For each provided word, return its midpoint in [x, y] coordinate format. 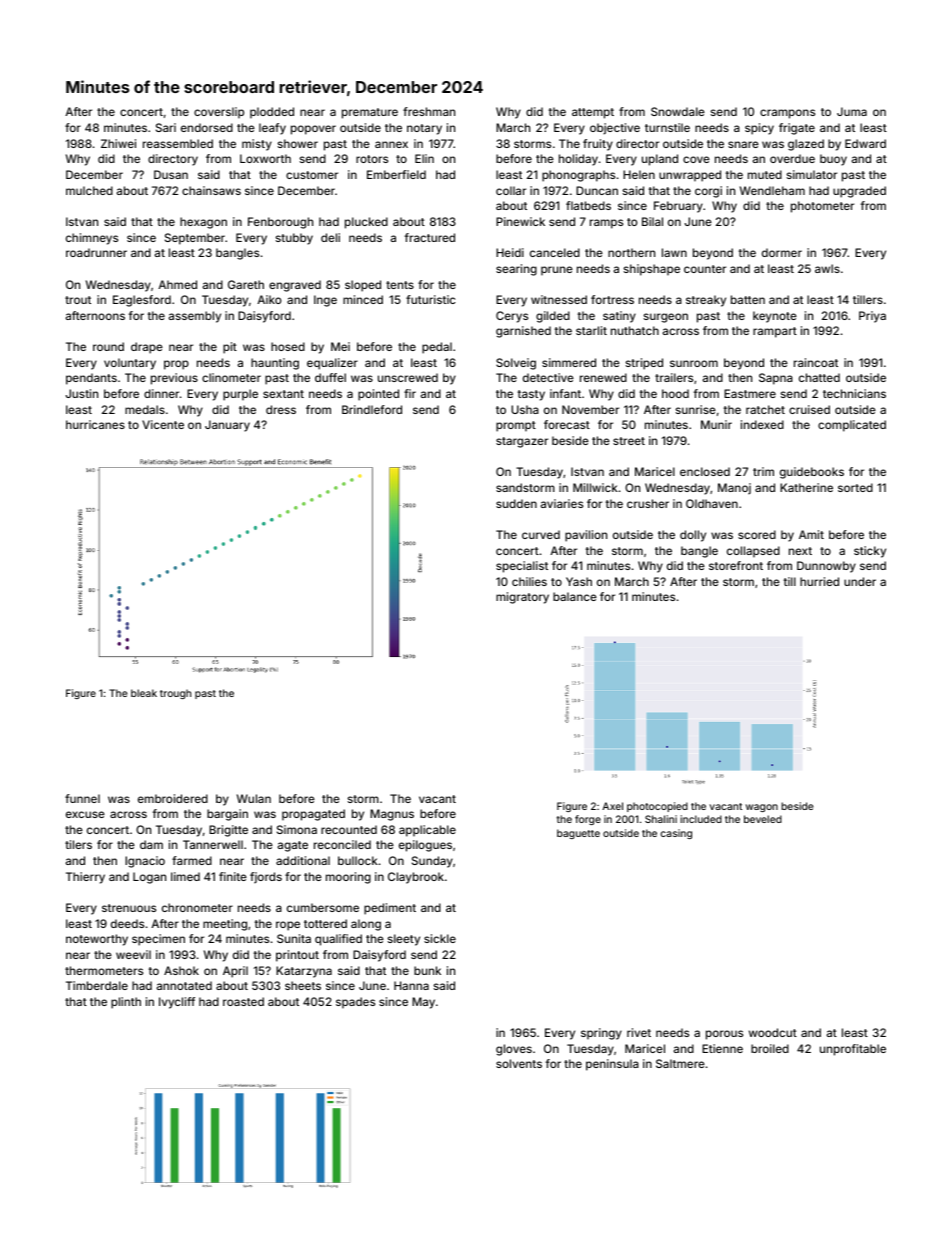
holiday [578, 160]
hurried [819, 581]
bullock [358, 860]
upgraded [859, 192]
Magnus [392, 815]
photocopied [657, 807]
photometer [822, 207]
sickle [440, 938]
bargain [227, 815]
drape [147, 348]
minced [363, 299]
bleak [144, 693]
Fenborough [280, 223]
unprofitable [853, 1050]
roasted [243, 1001]
